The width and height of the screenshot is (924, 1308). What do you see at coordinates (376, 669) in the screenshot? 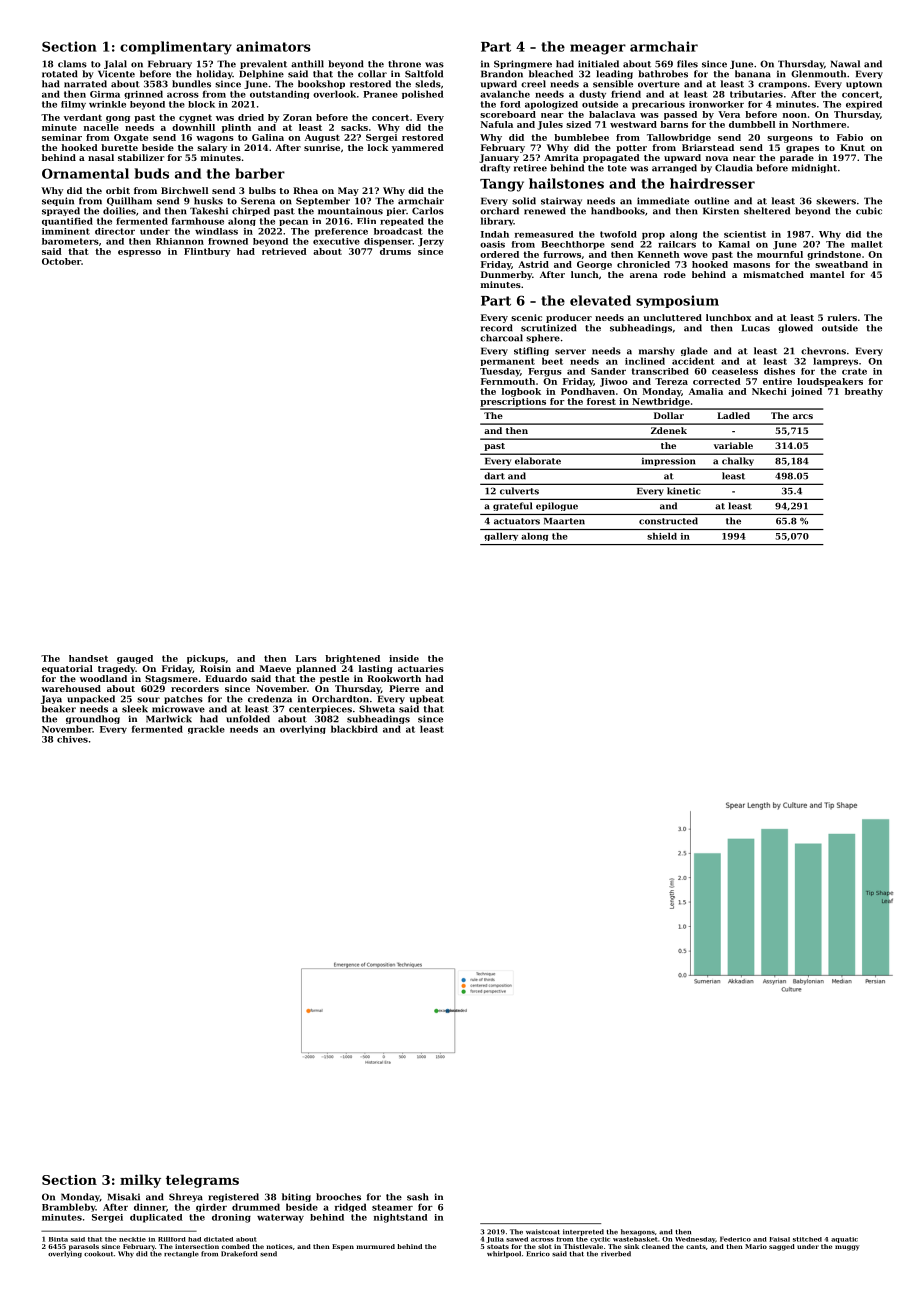
I see `lasting` at bounding box center [376, 669].
